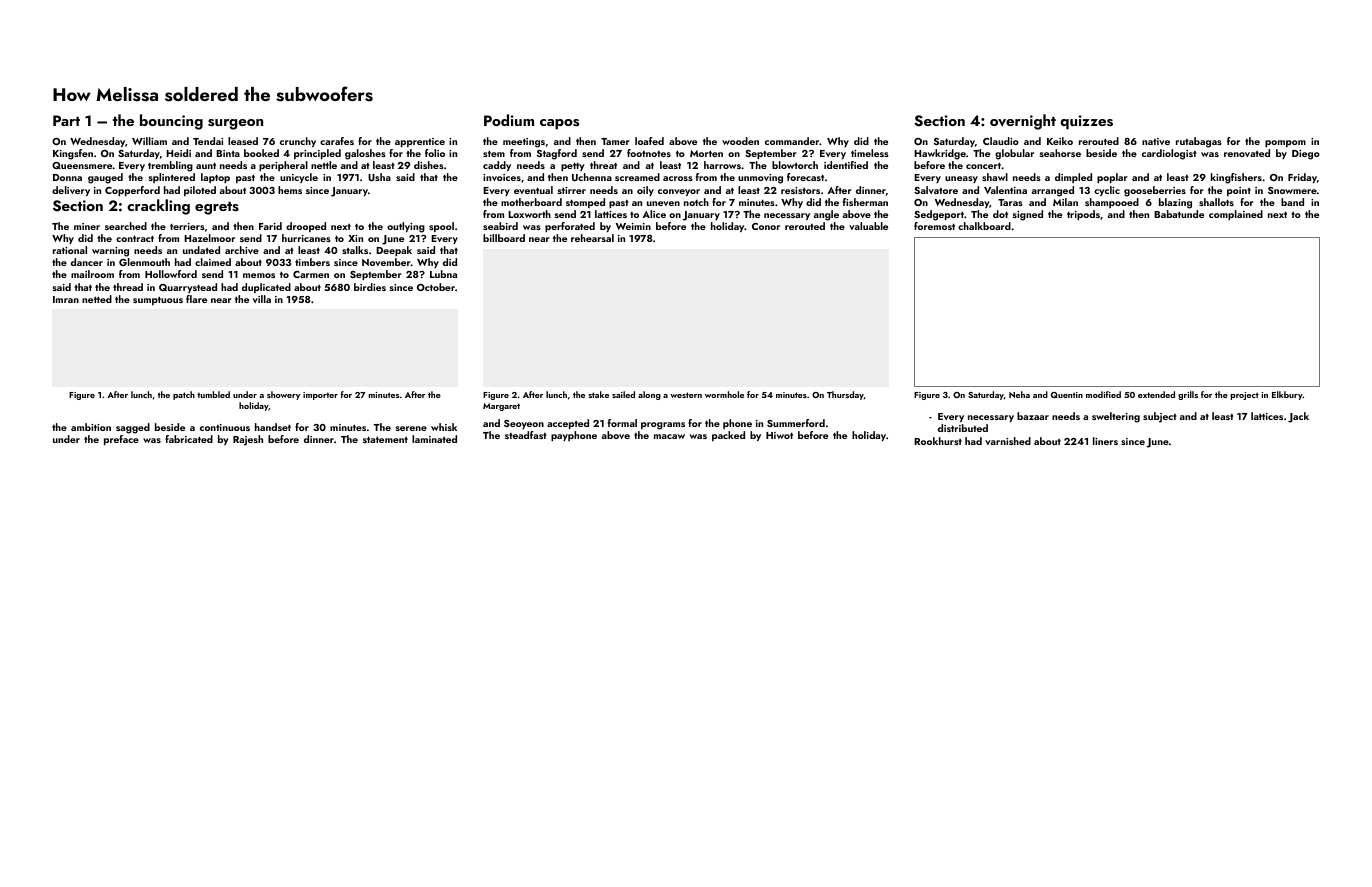  Describe the element at coordinates (436, 287) in the document. I see `October` at that location.
